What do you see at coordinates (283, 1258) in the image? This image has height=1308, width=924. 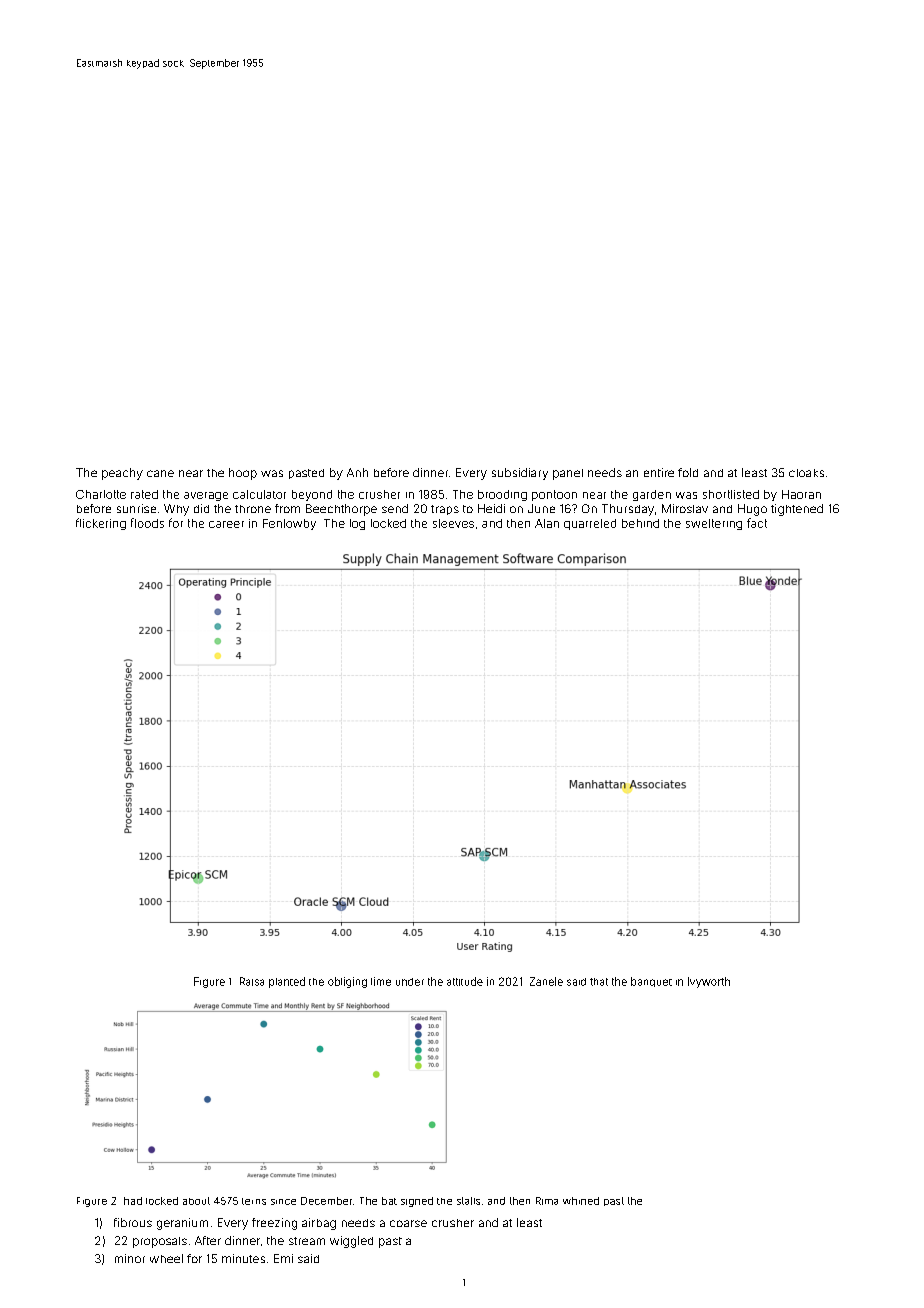 I see `Emi` at bounding box center [283, 1258].
